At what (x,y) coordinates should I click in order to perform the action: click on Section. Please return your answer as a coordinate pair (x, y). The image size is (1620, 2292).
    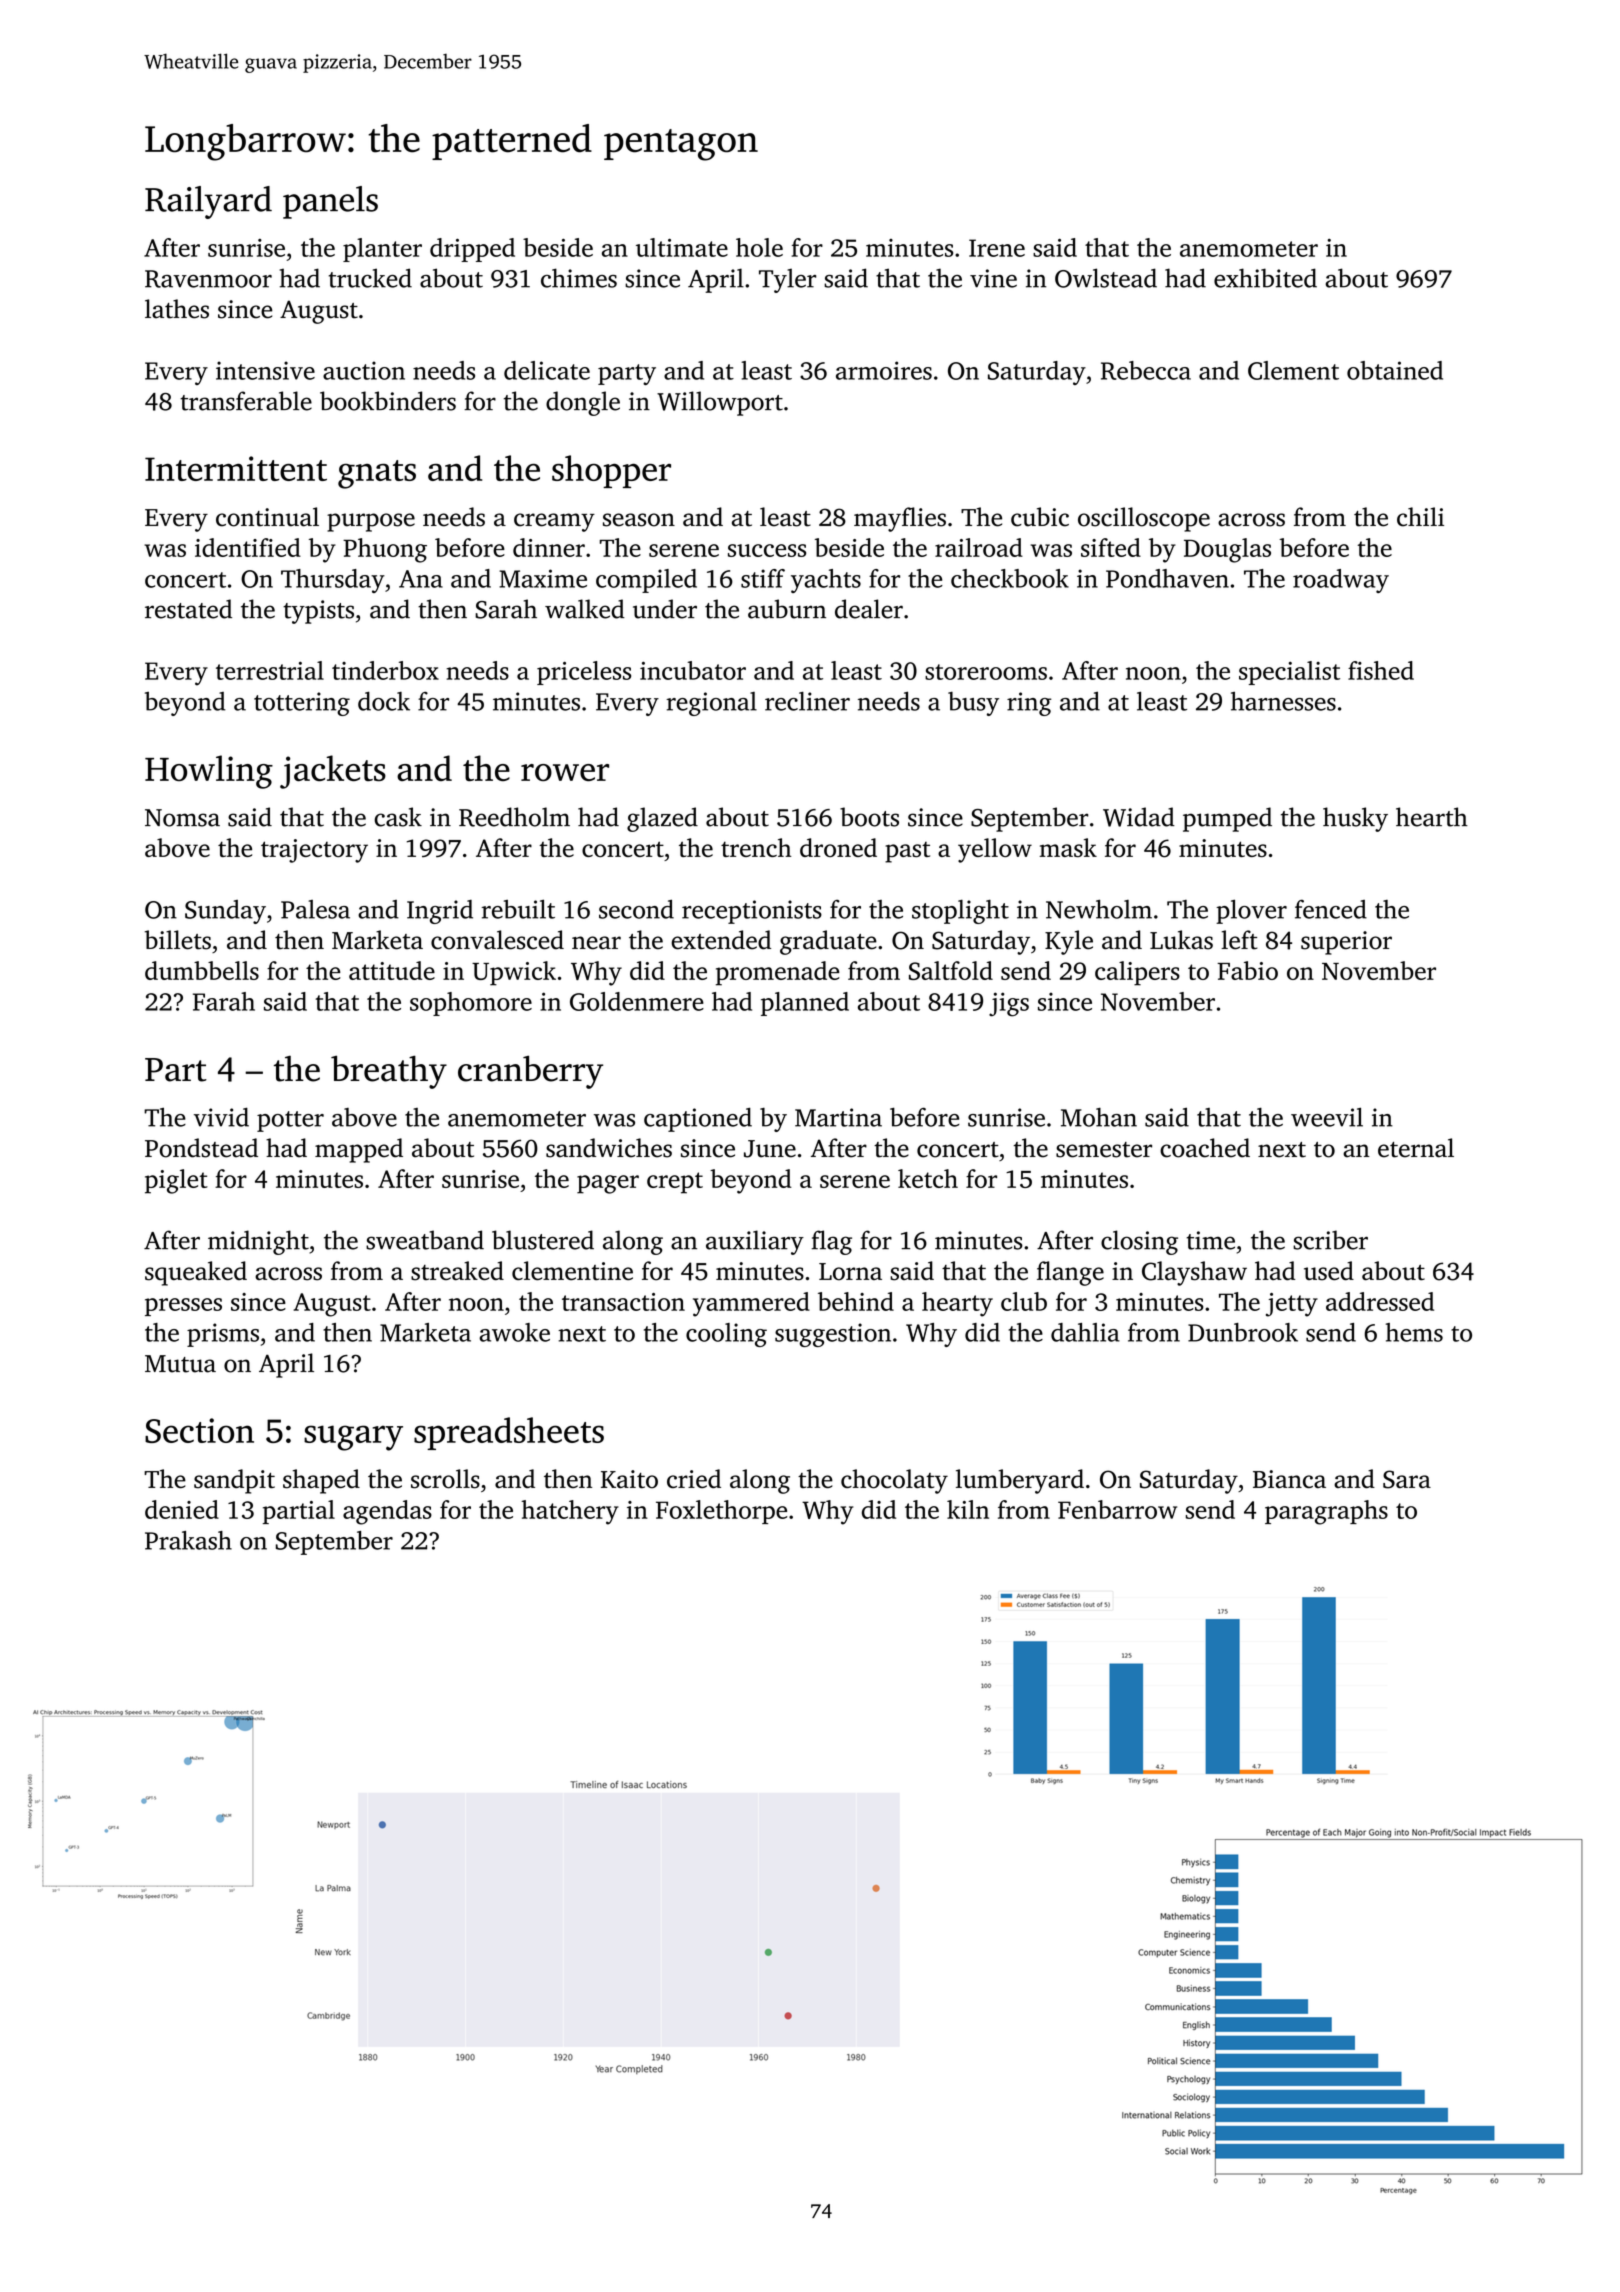
    Looking at the image, I should click on (199, 1430).
